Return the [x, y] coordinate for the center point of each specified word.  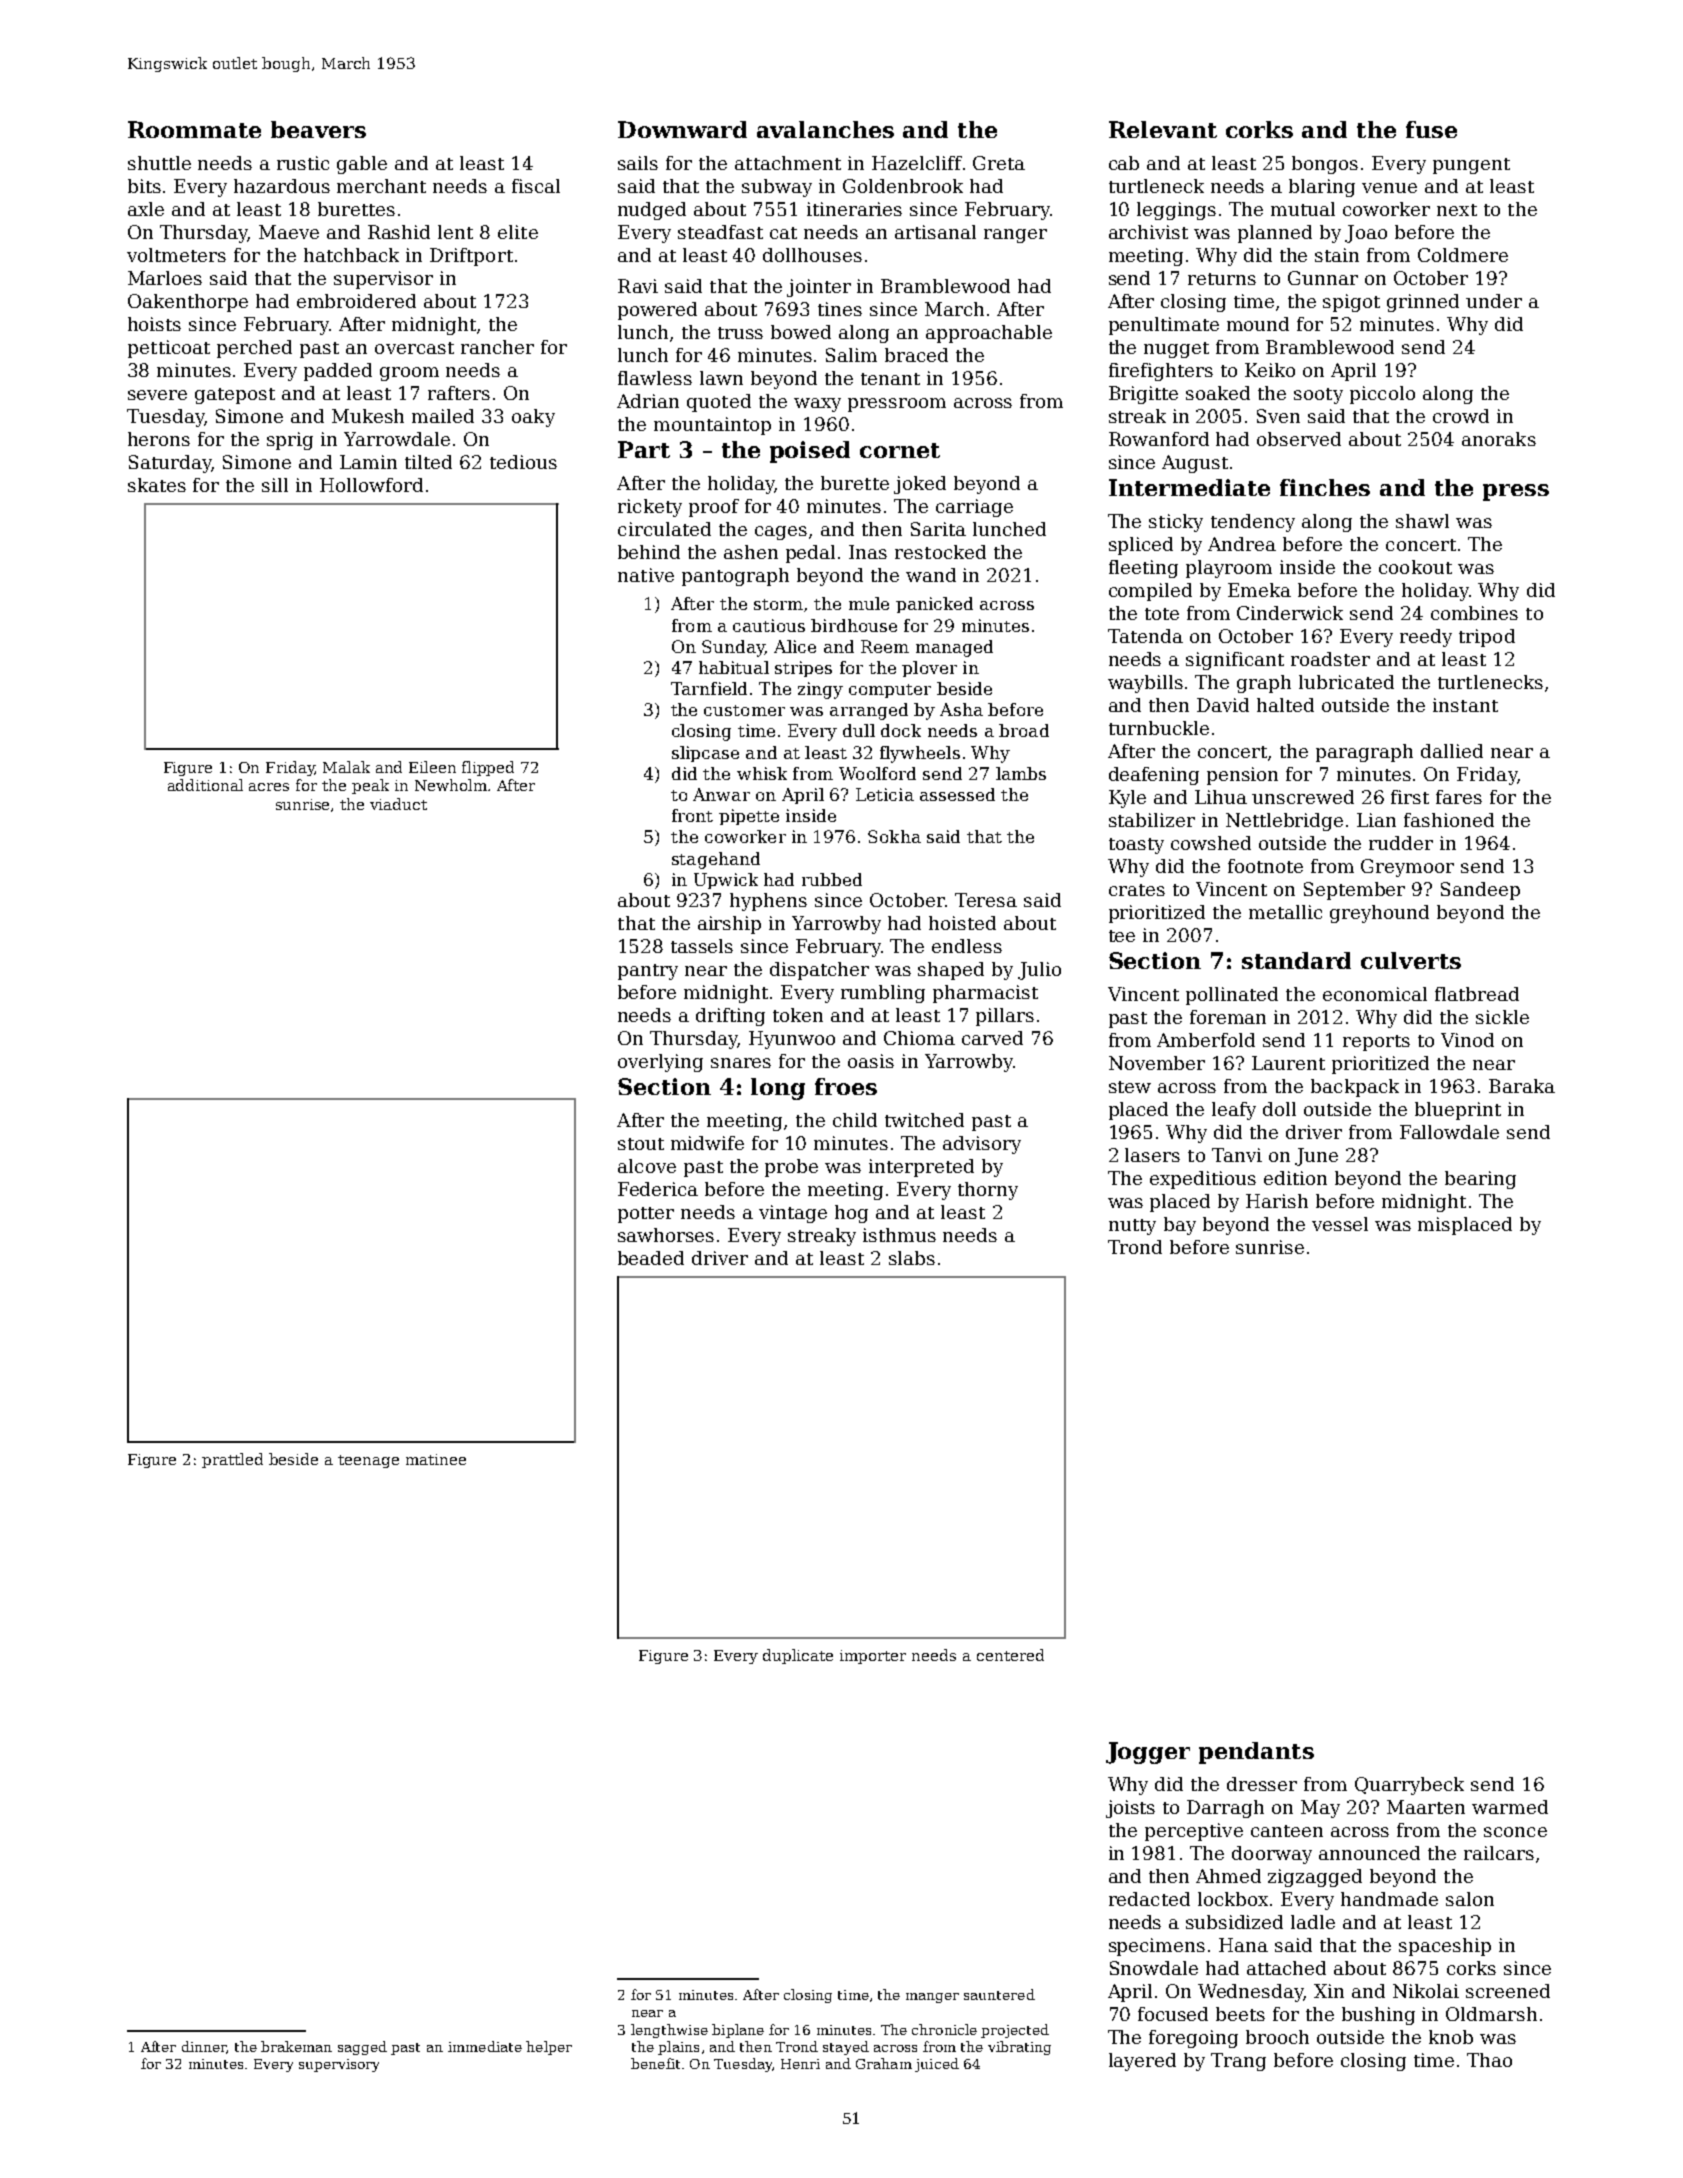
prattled [232, 1460]
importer [873, 1657]
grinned [1423, 303]
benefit [655, 2063]
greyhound [1379, 914]
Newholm [451, 785]
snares [741, 1063]
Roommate [194, 129]
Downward [682, 129]
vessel [1340, 1224]
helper [549, 2048]
